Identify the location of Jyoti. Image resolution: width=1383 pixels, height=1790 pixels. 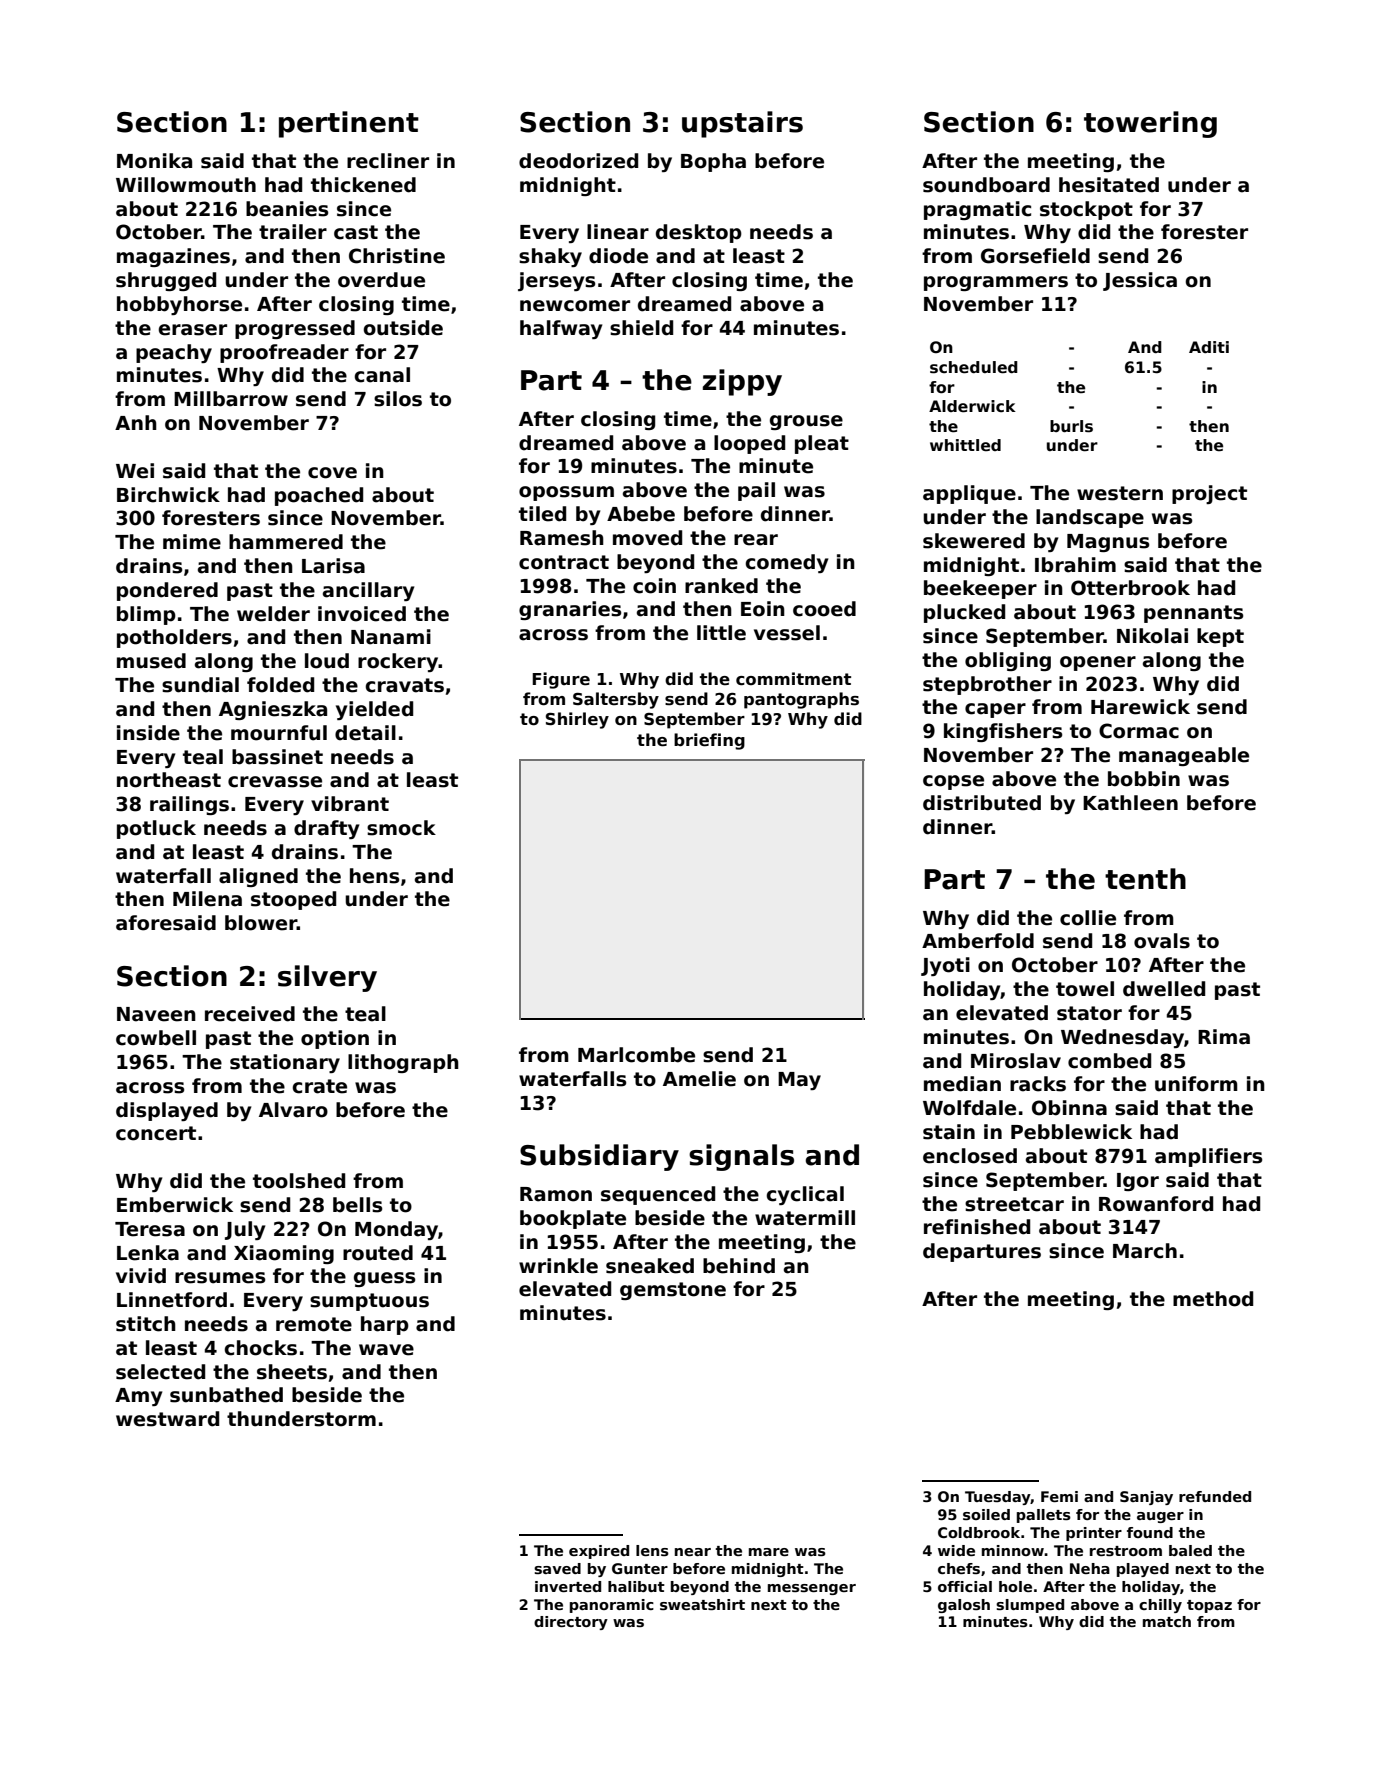
(945, 966).
